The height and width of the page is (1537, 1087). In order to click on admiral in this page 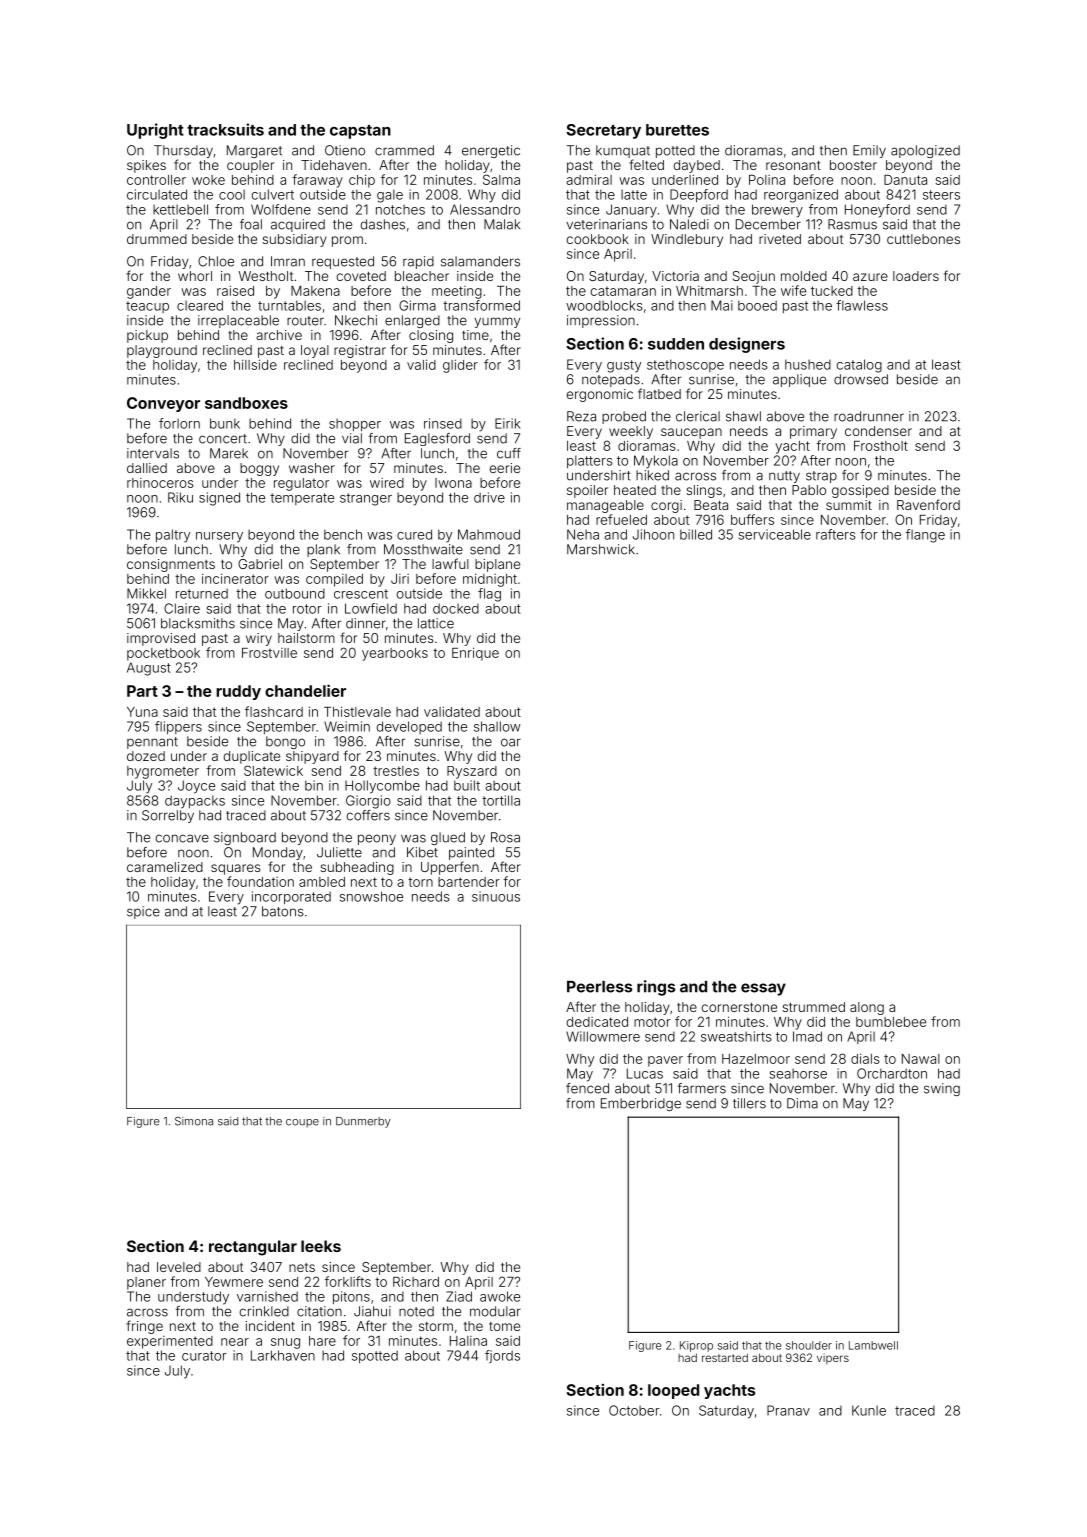, I will do `click(589, 179)`.
